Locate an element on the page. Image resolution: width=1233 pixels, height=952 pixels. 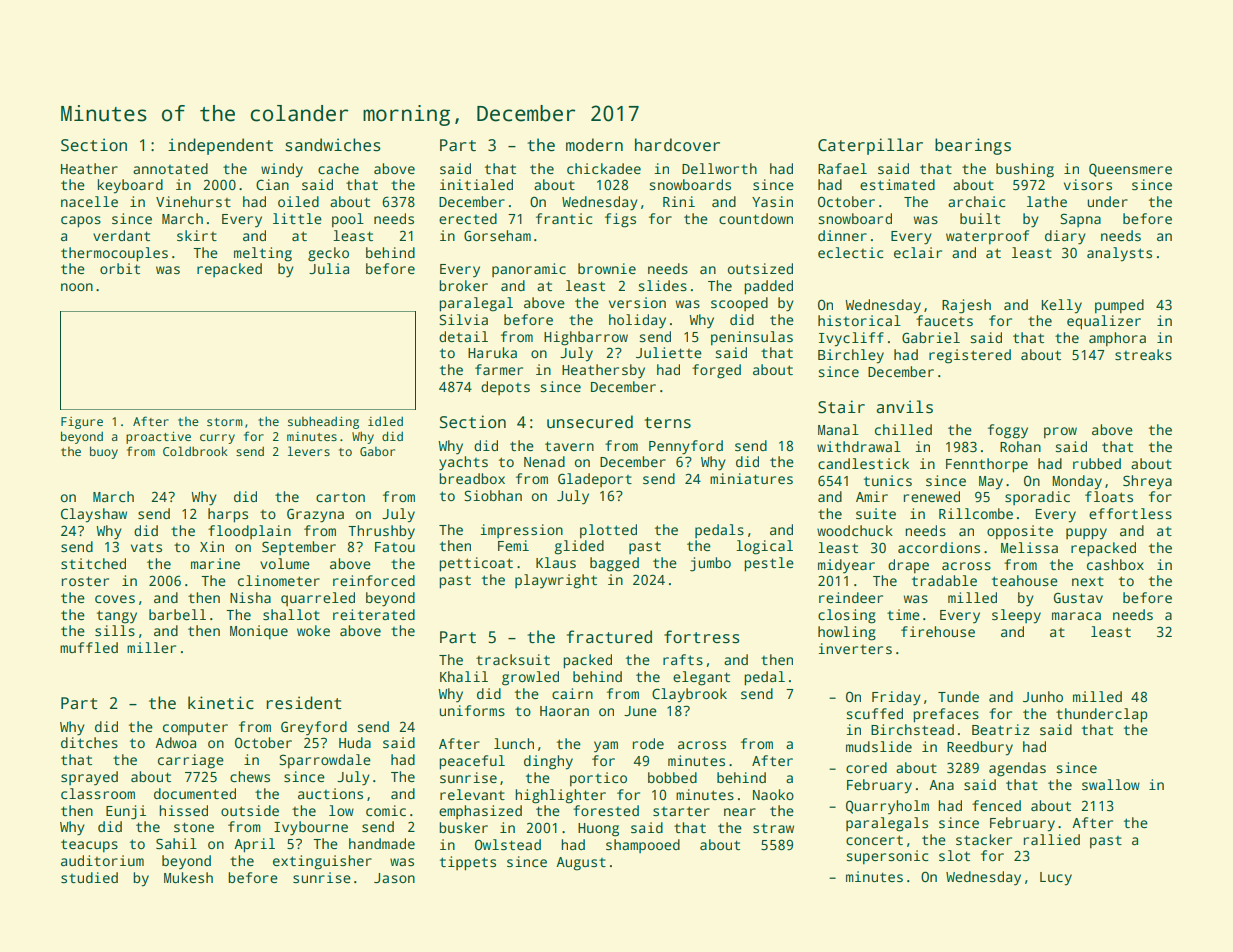
supersonic is located at coordinates (888, 857).
